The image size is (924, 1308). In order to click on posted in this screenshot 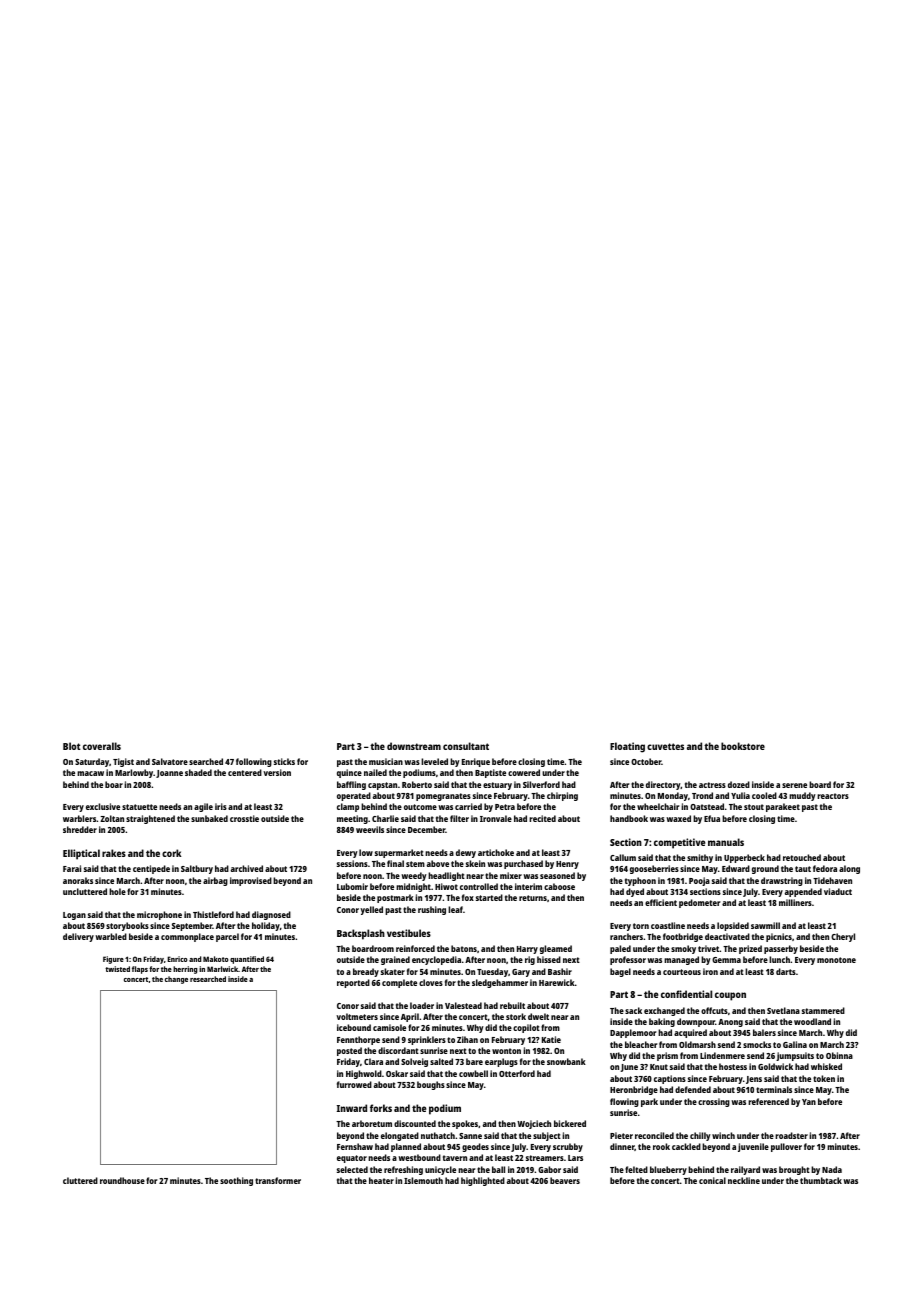, I will do `click(349, 1051)`.
